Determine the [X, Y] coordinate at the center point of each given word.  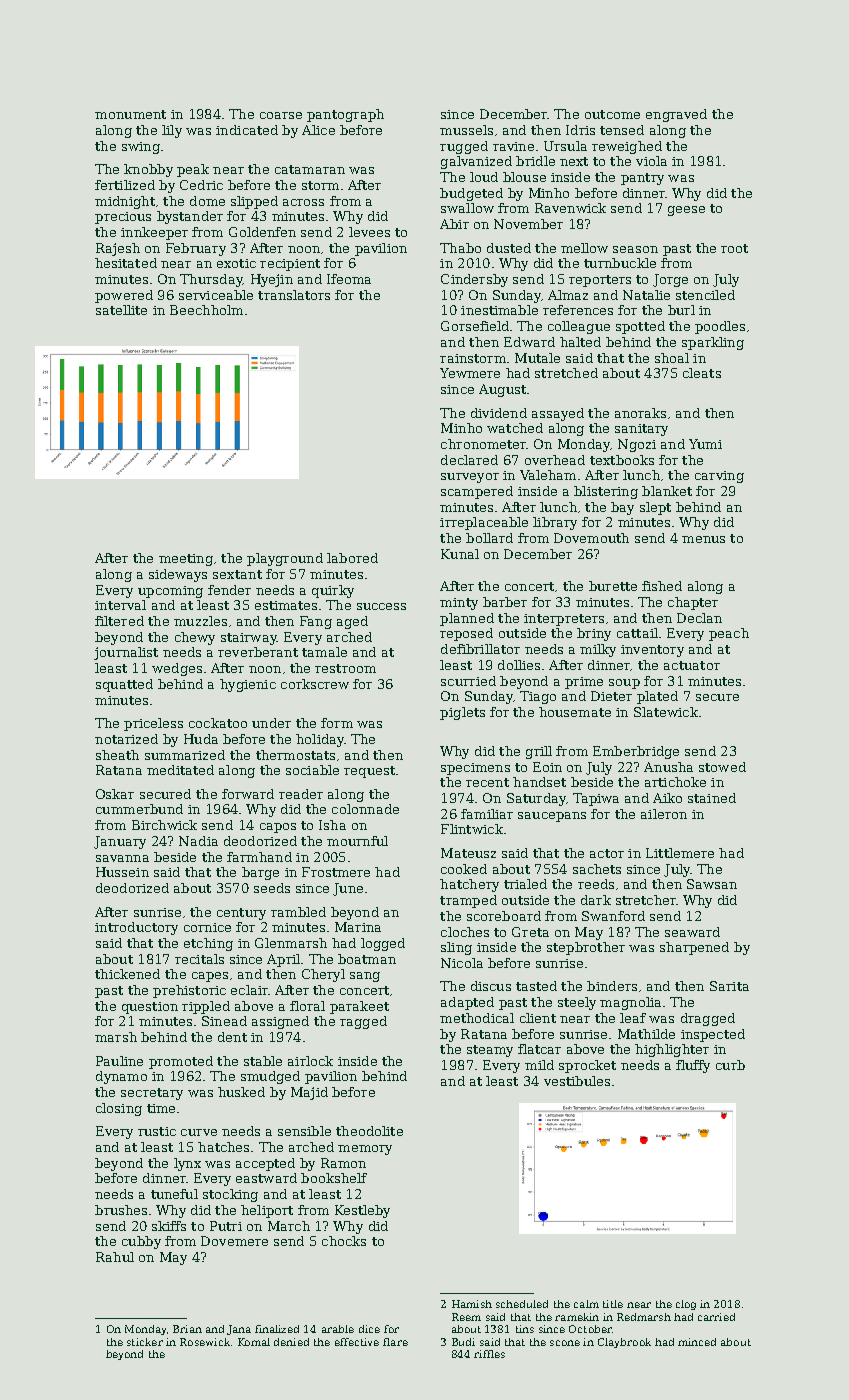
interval [120, 605]
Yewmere [470, 373]
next [574, 161]
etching [208, 944]
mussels [466, 130]
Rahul [115, 1257]
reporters [600, 281]
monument [130, 114]
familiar [487, 814]
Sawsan [712, 884]
